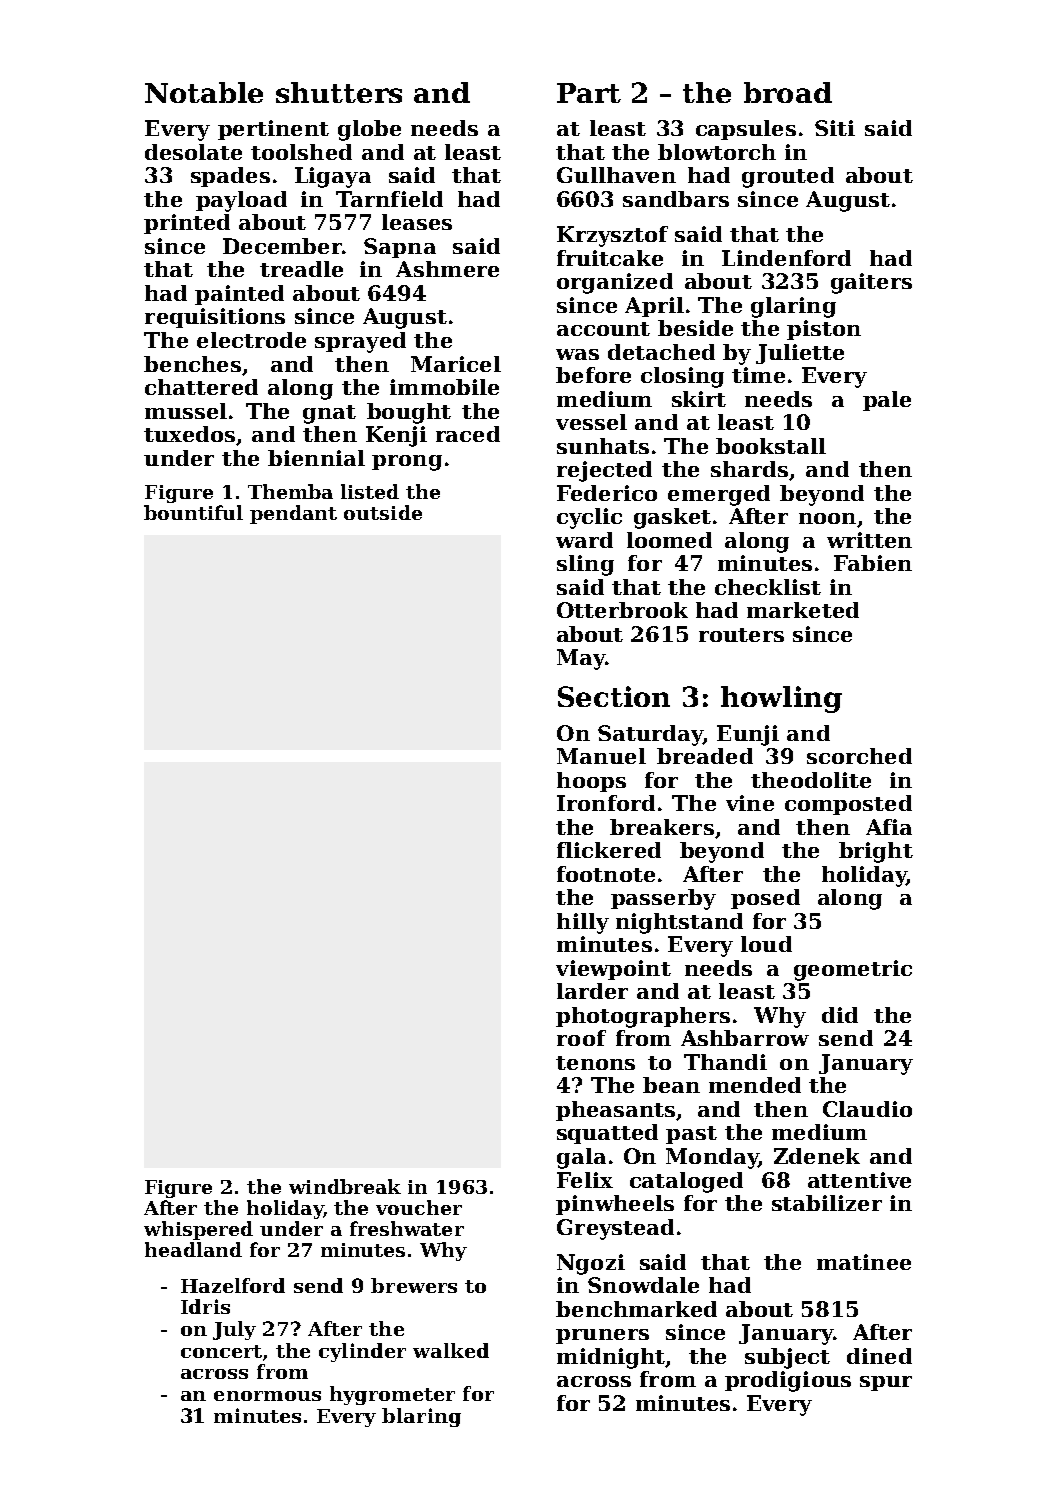  What do you see at coordinates (817, 1156) in the screenshot?
I see `Zdenek` at bounding box center [817, 1156].
